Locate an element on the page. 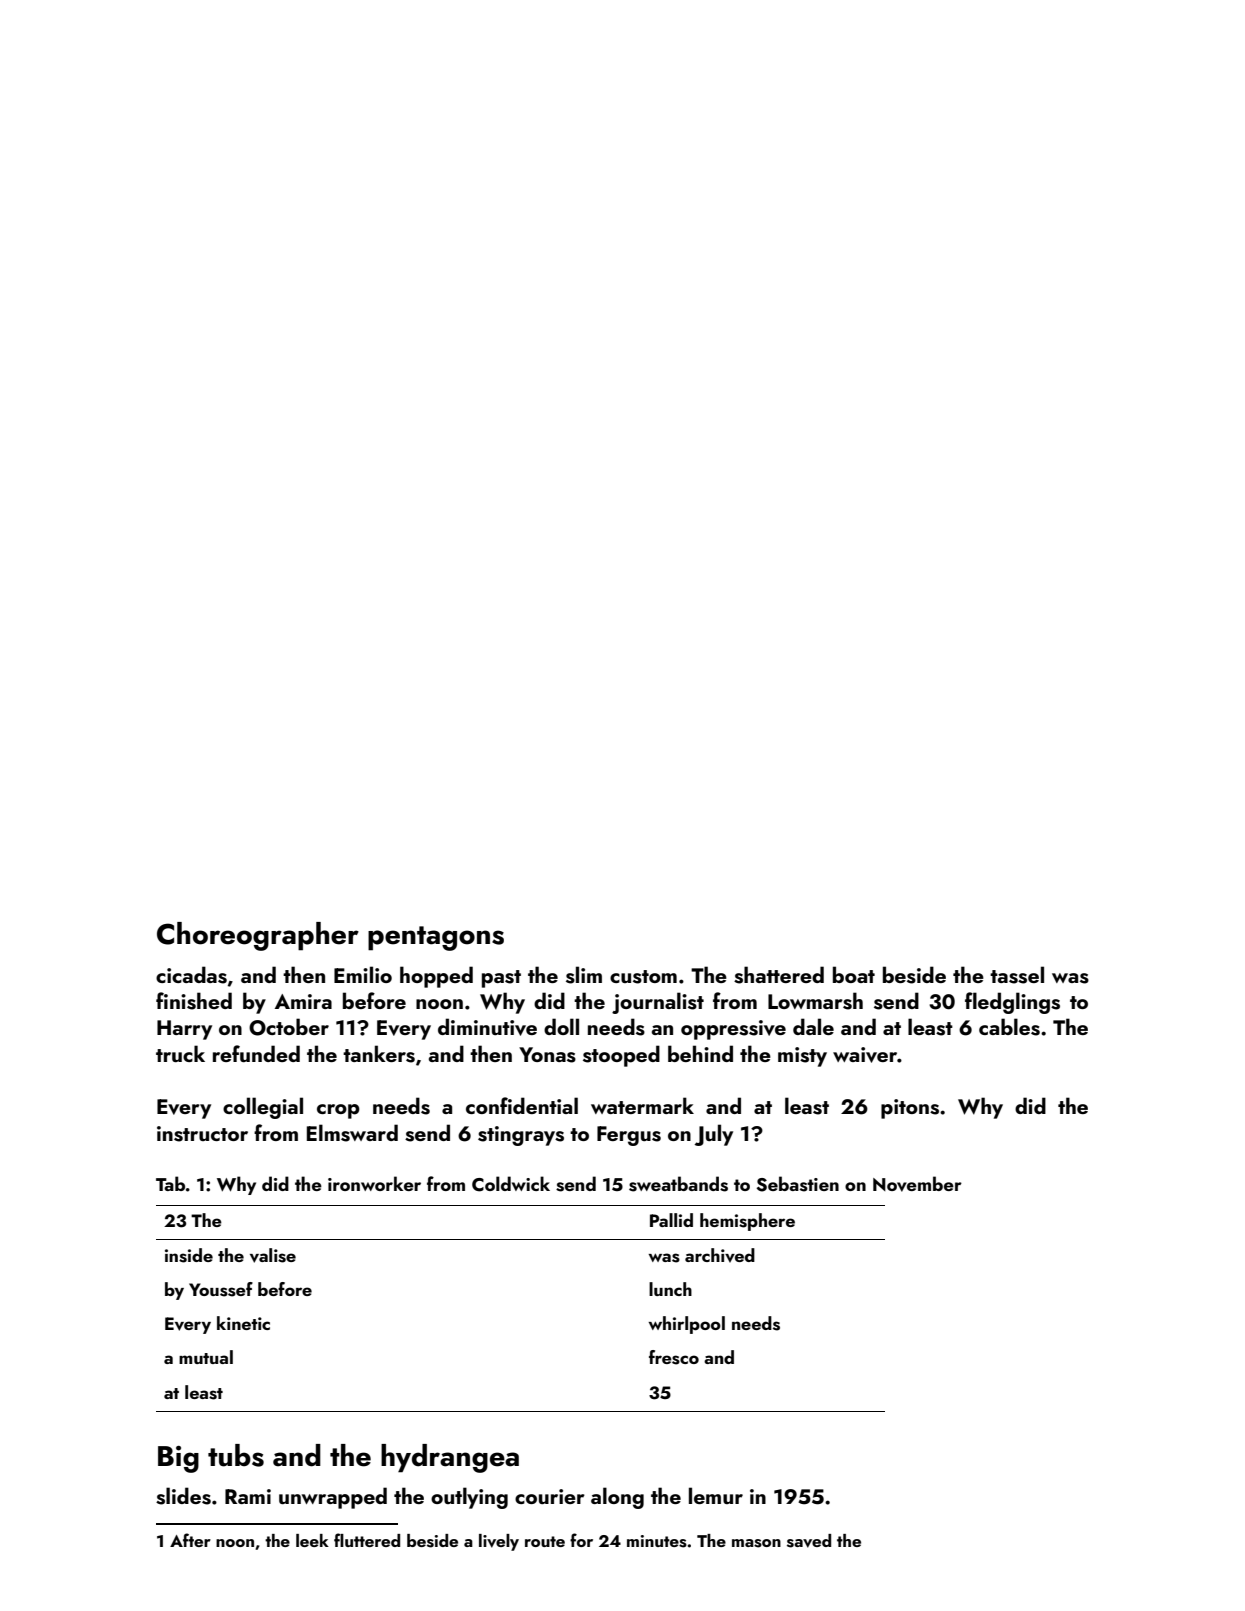  shattered is located at coordinates (779, 975).
